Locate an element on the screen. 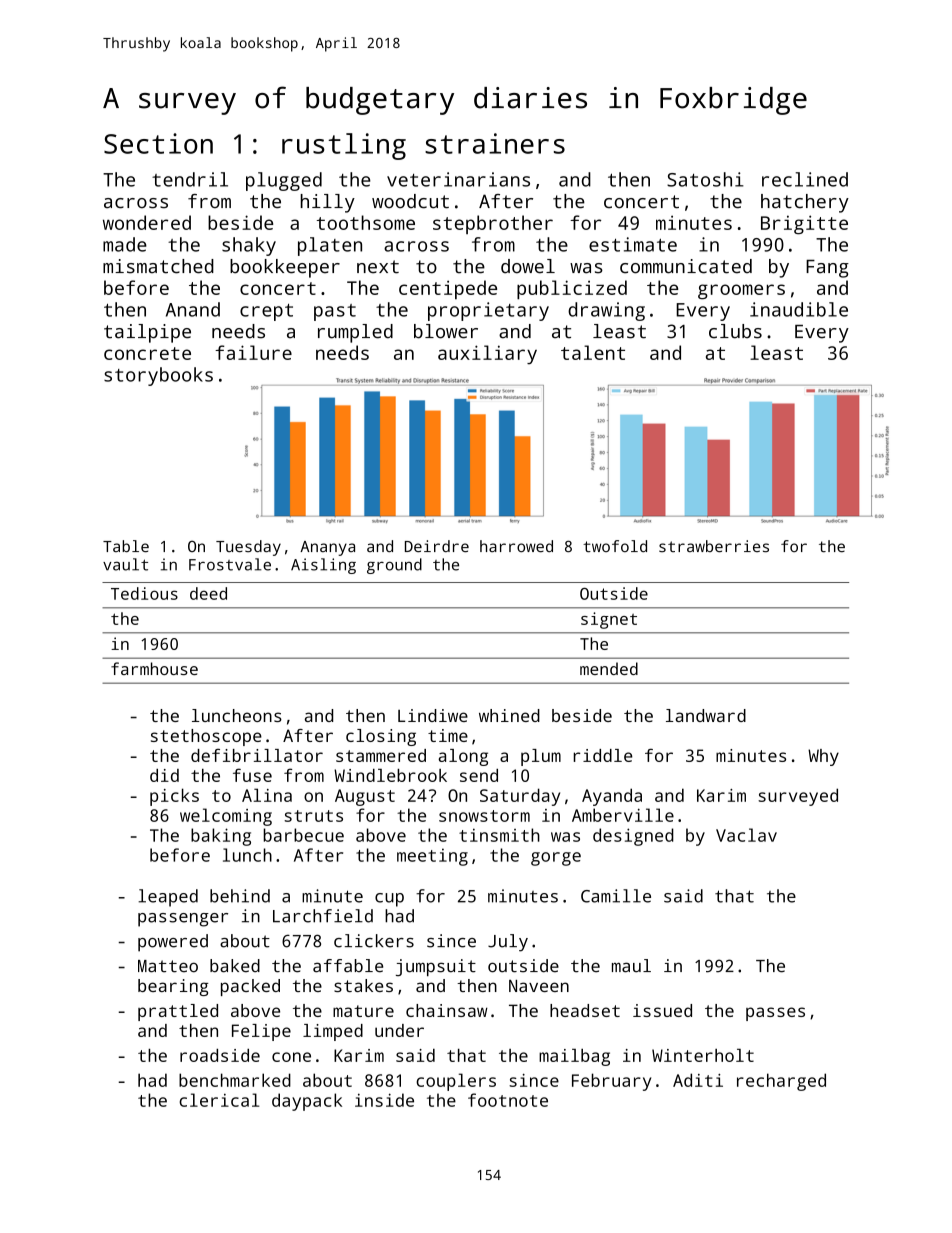 Image resolution: width=952 pixels, height=1233 pixels. tendril is located at coordinates (190, 179).
